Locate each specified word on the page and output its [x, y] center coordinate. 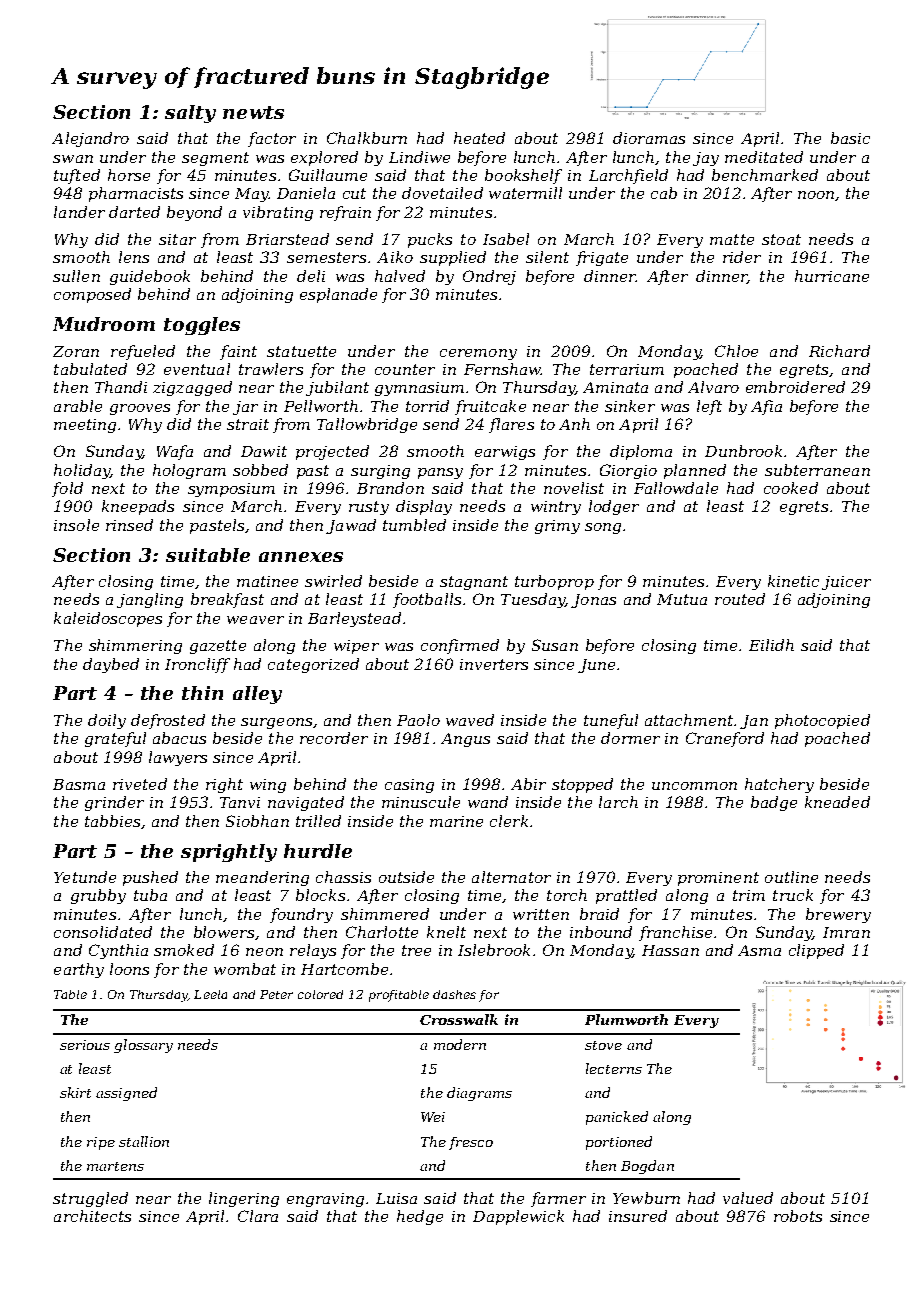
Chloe [736, 351]
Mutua [682, 599]
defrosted [168, 721]
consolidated [103, 932]
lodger [614, 507]
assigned [126, 1094]
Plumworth [626, 1019]
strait [248, 424]
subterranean [817, 470]
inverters [494, 664]
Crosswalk [459, 1019]
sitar [177, 239]
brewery [838, 915]
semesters [326, 257]
